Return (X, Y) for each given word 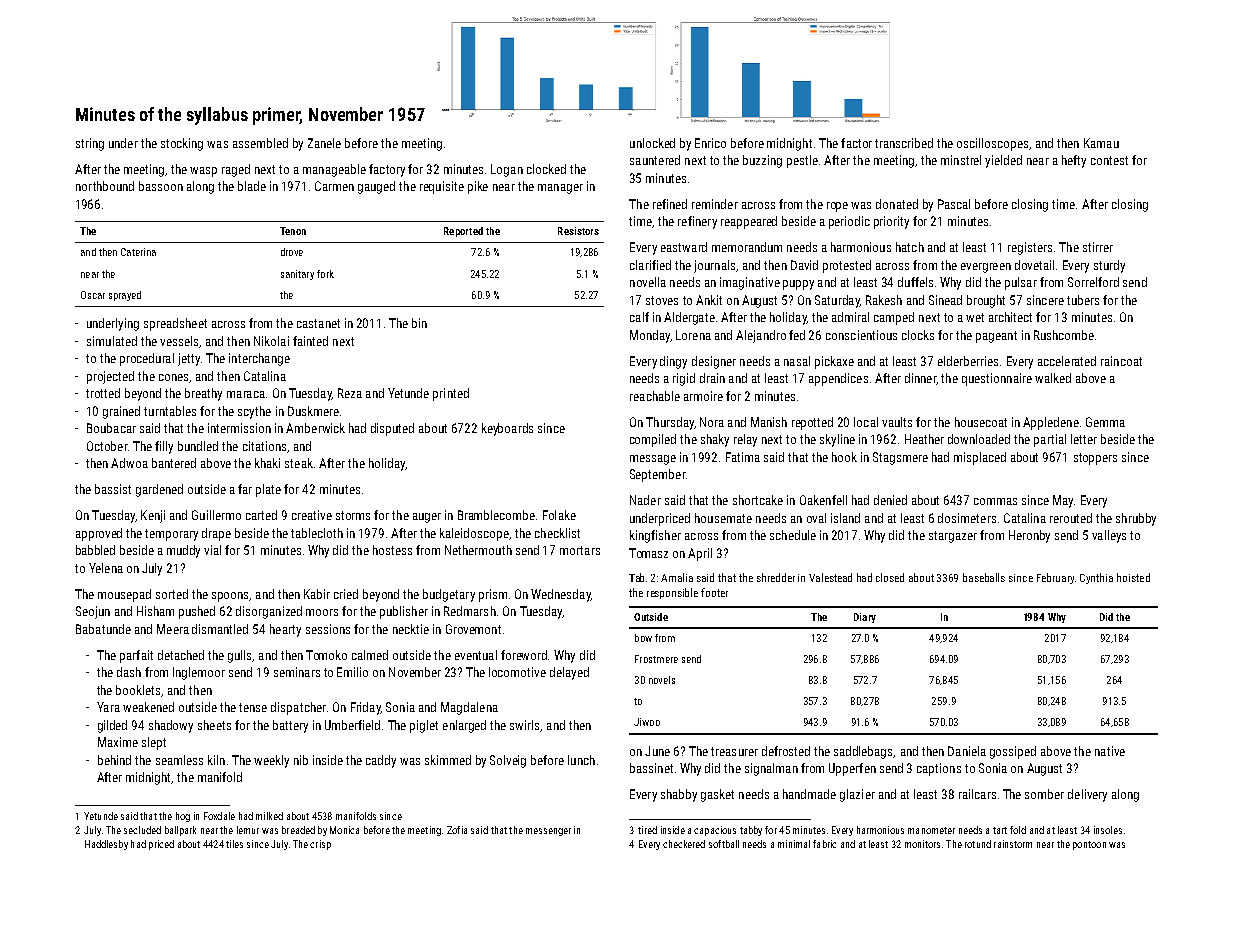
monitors (922, 844)
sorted (172, 594)
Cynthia (1096, 578)
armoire (703, 396)
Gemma (1105, 422)
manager (560, 189)
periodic (849, 222)
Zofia (457, 830)
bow (643, 638)
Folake (559, 515)
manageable (334, 170)
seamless (179, 760)
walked (1053, 378)
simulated (112, 341)
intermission (239, 428)
